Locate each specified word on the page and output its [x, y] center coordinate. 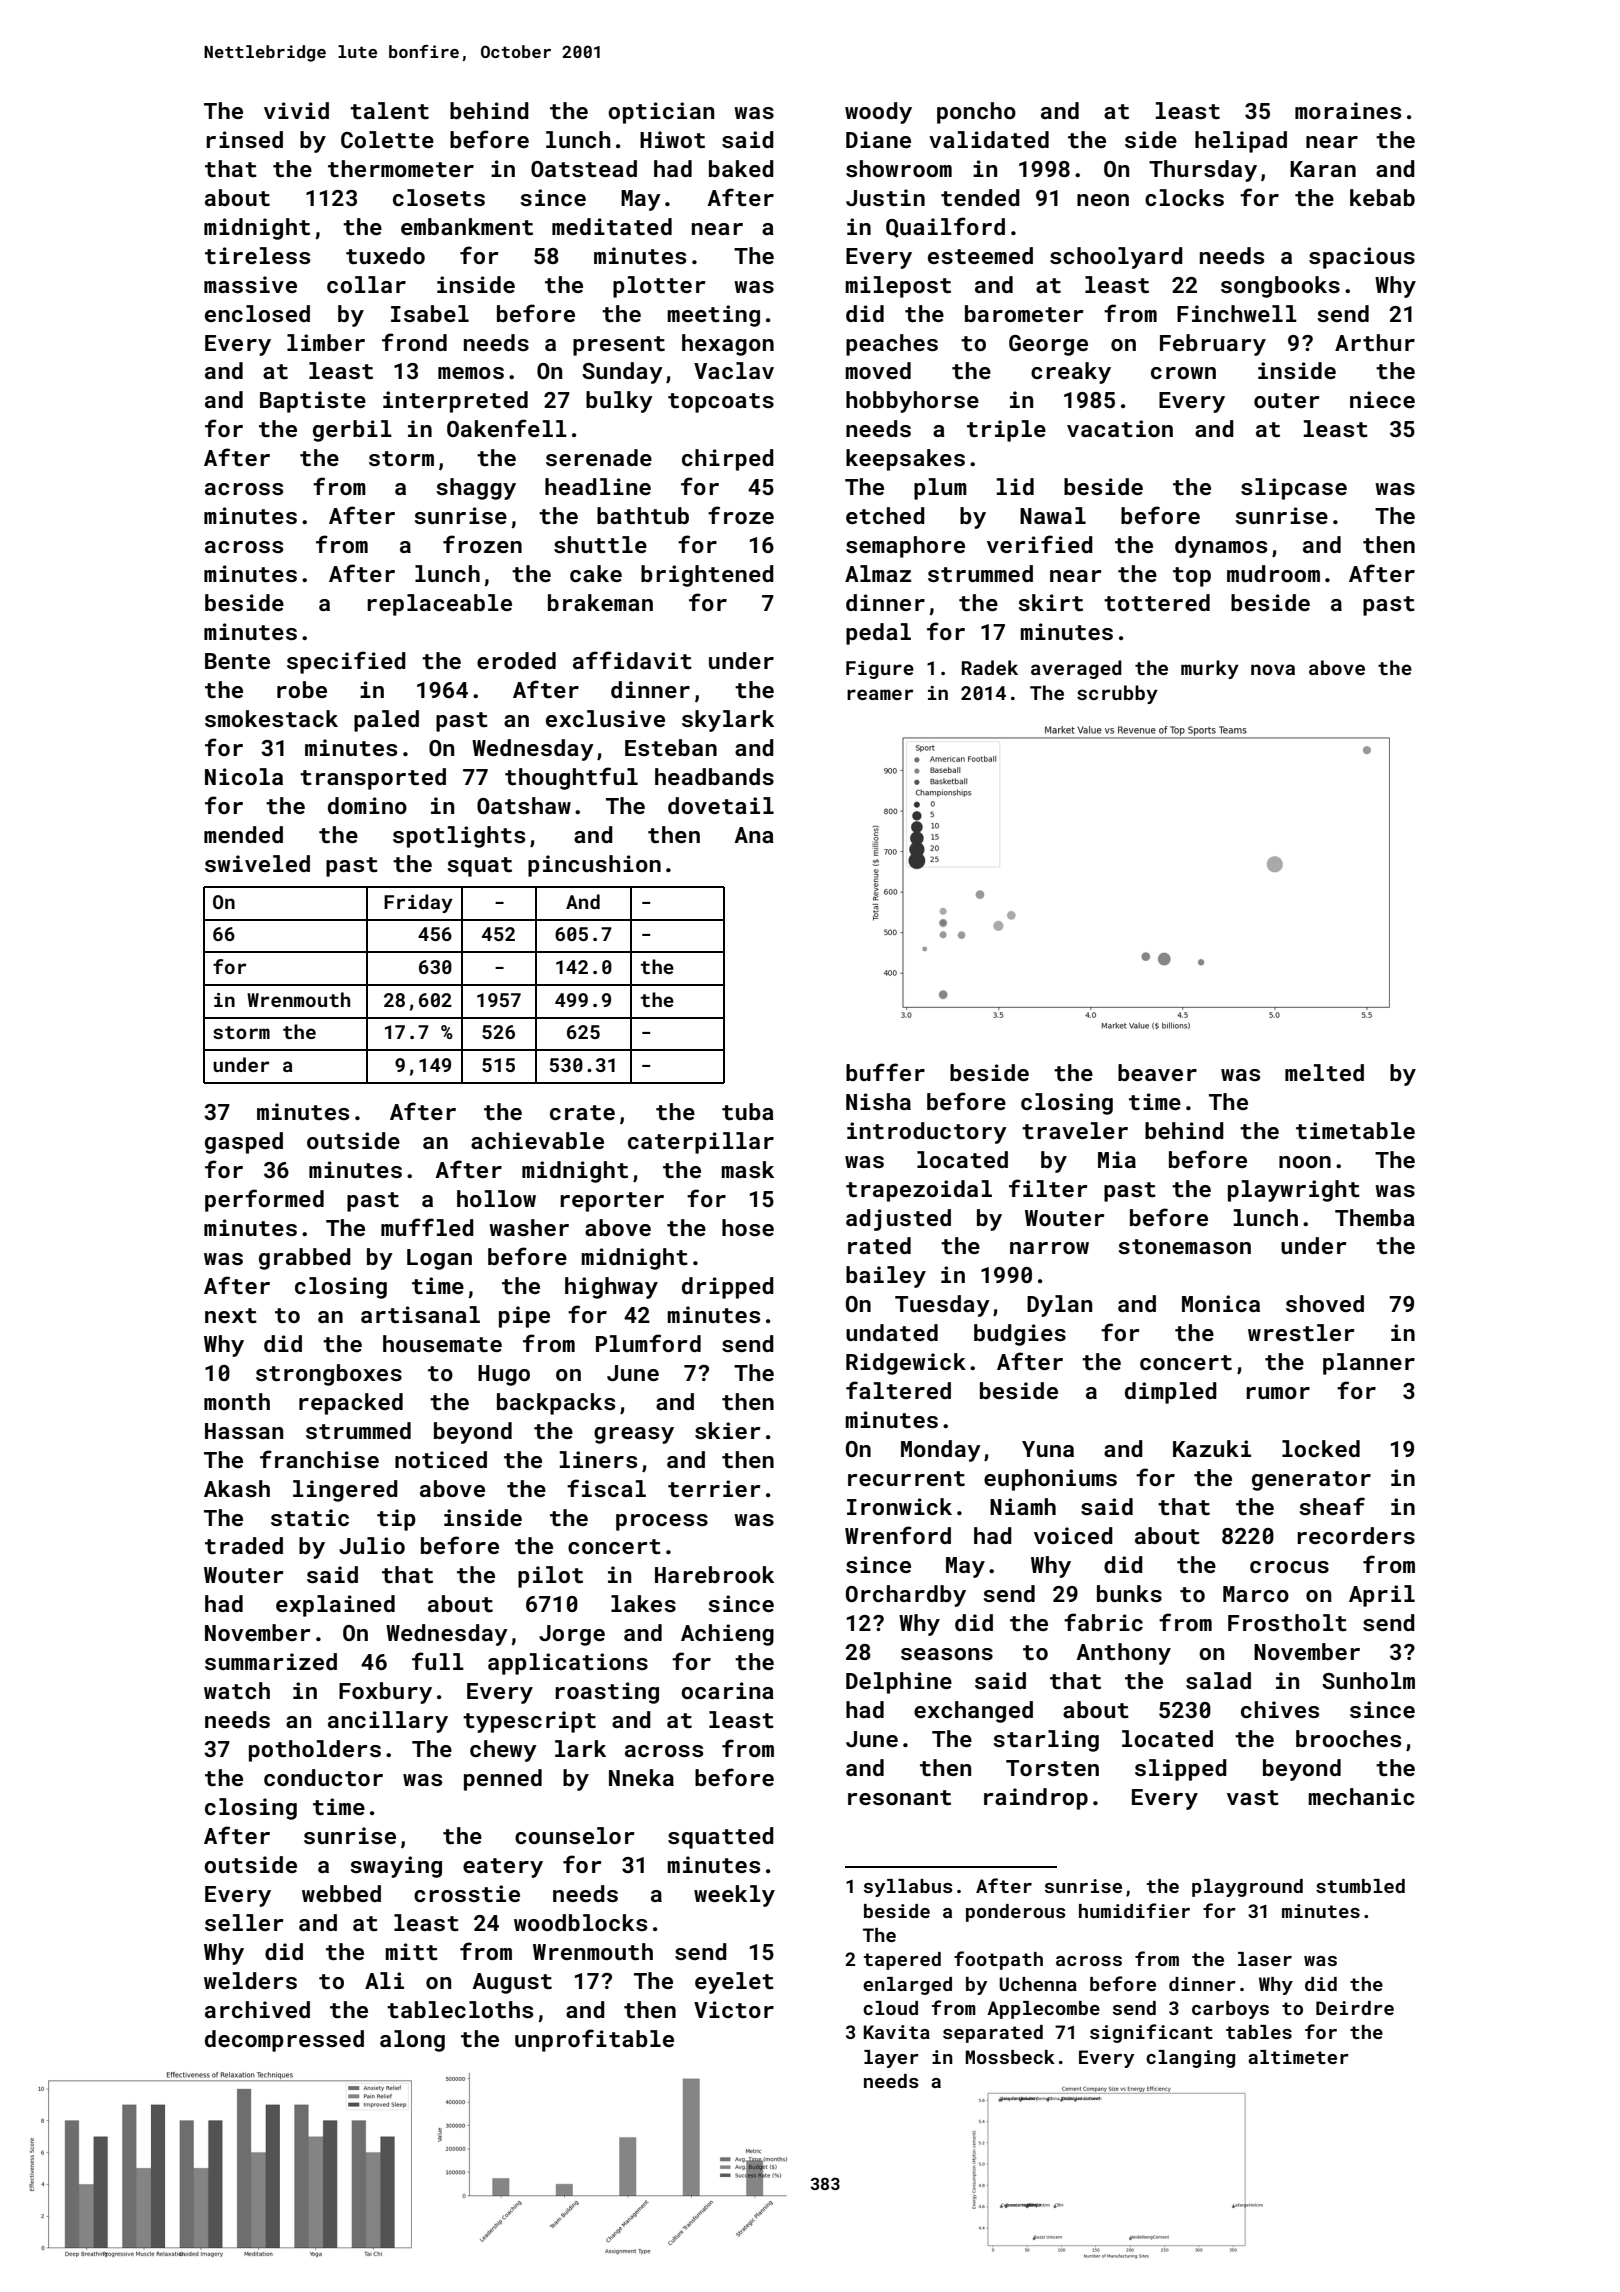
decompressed [284, 2041]
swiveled [257, 863]
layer [891, 2059]
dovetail [721, 805]
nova [1273, 669]
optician [661, 113]
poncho [976, 113]
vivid [296, 110]
